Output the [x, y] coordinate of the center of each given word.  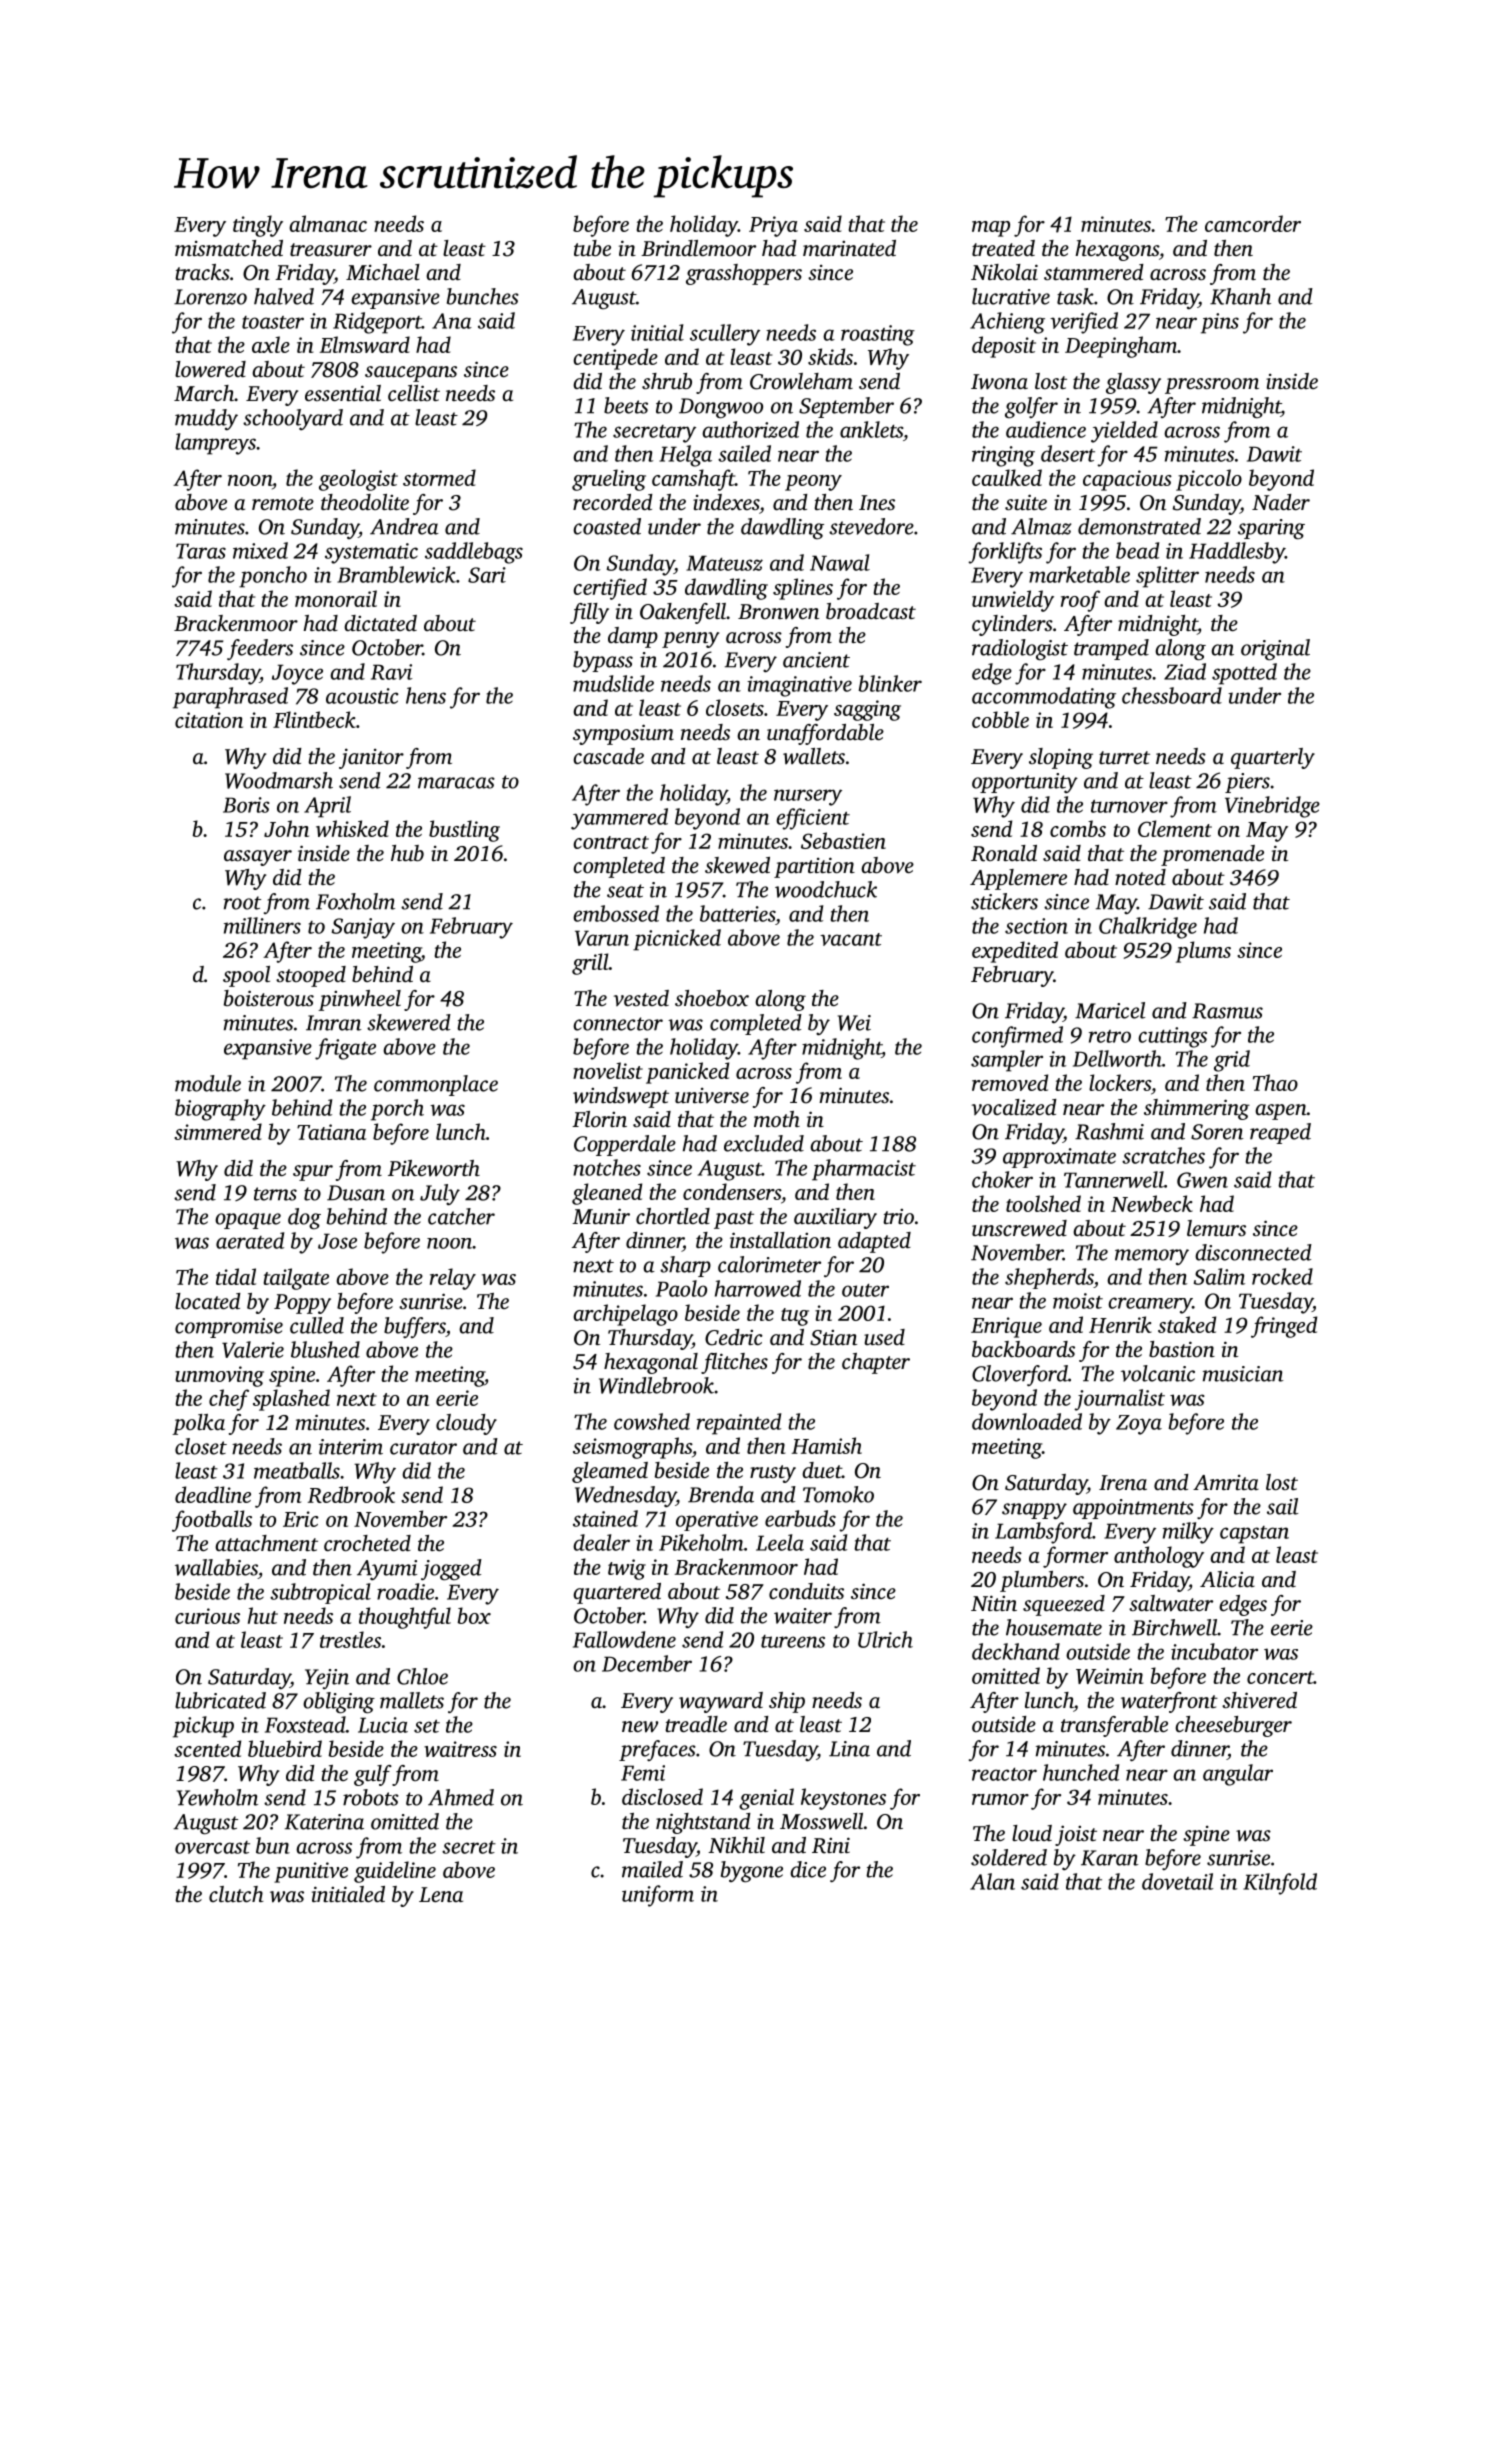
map [991, 229]
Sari [487, 575]
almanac [328, 223]
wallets [814, 756]
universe [712, 1095]
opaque [248, 1221]
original [1275, 650]
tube [592, 248]
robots [371, 1797]
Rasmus [1227, 1011]
